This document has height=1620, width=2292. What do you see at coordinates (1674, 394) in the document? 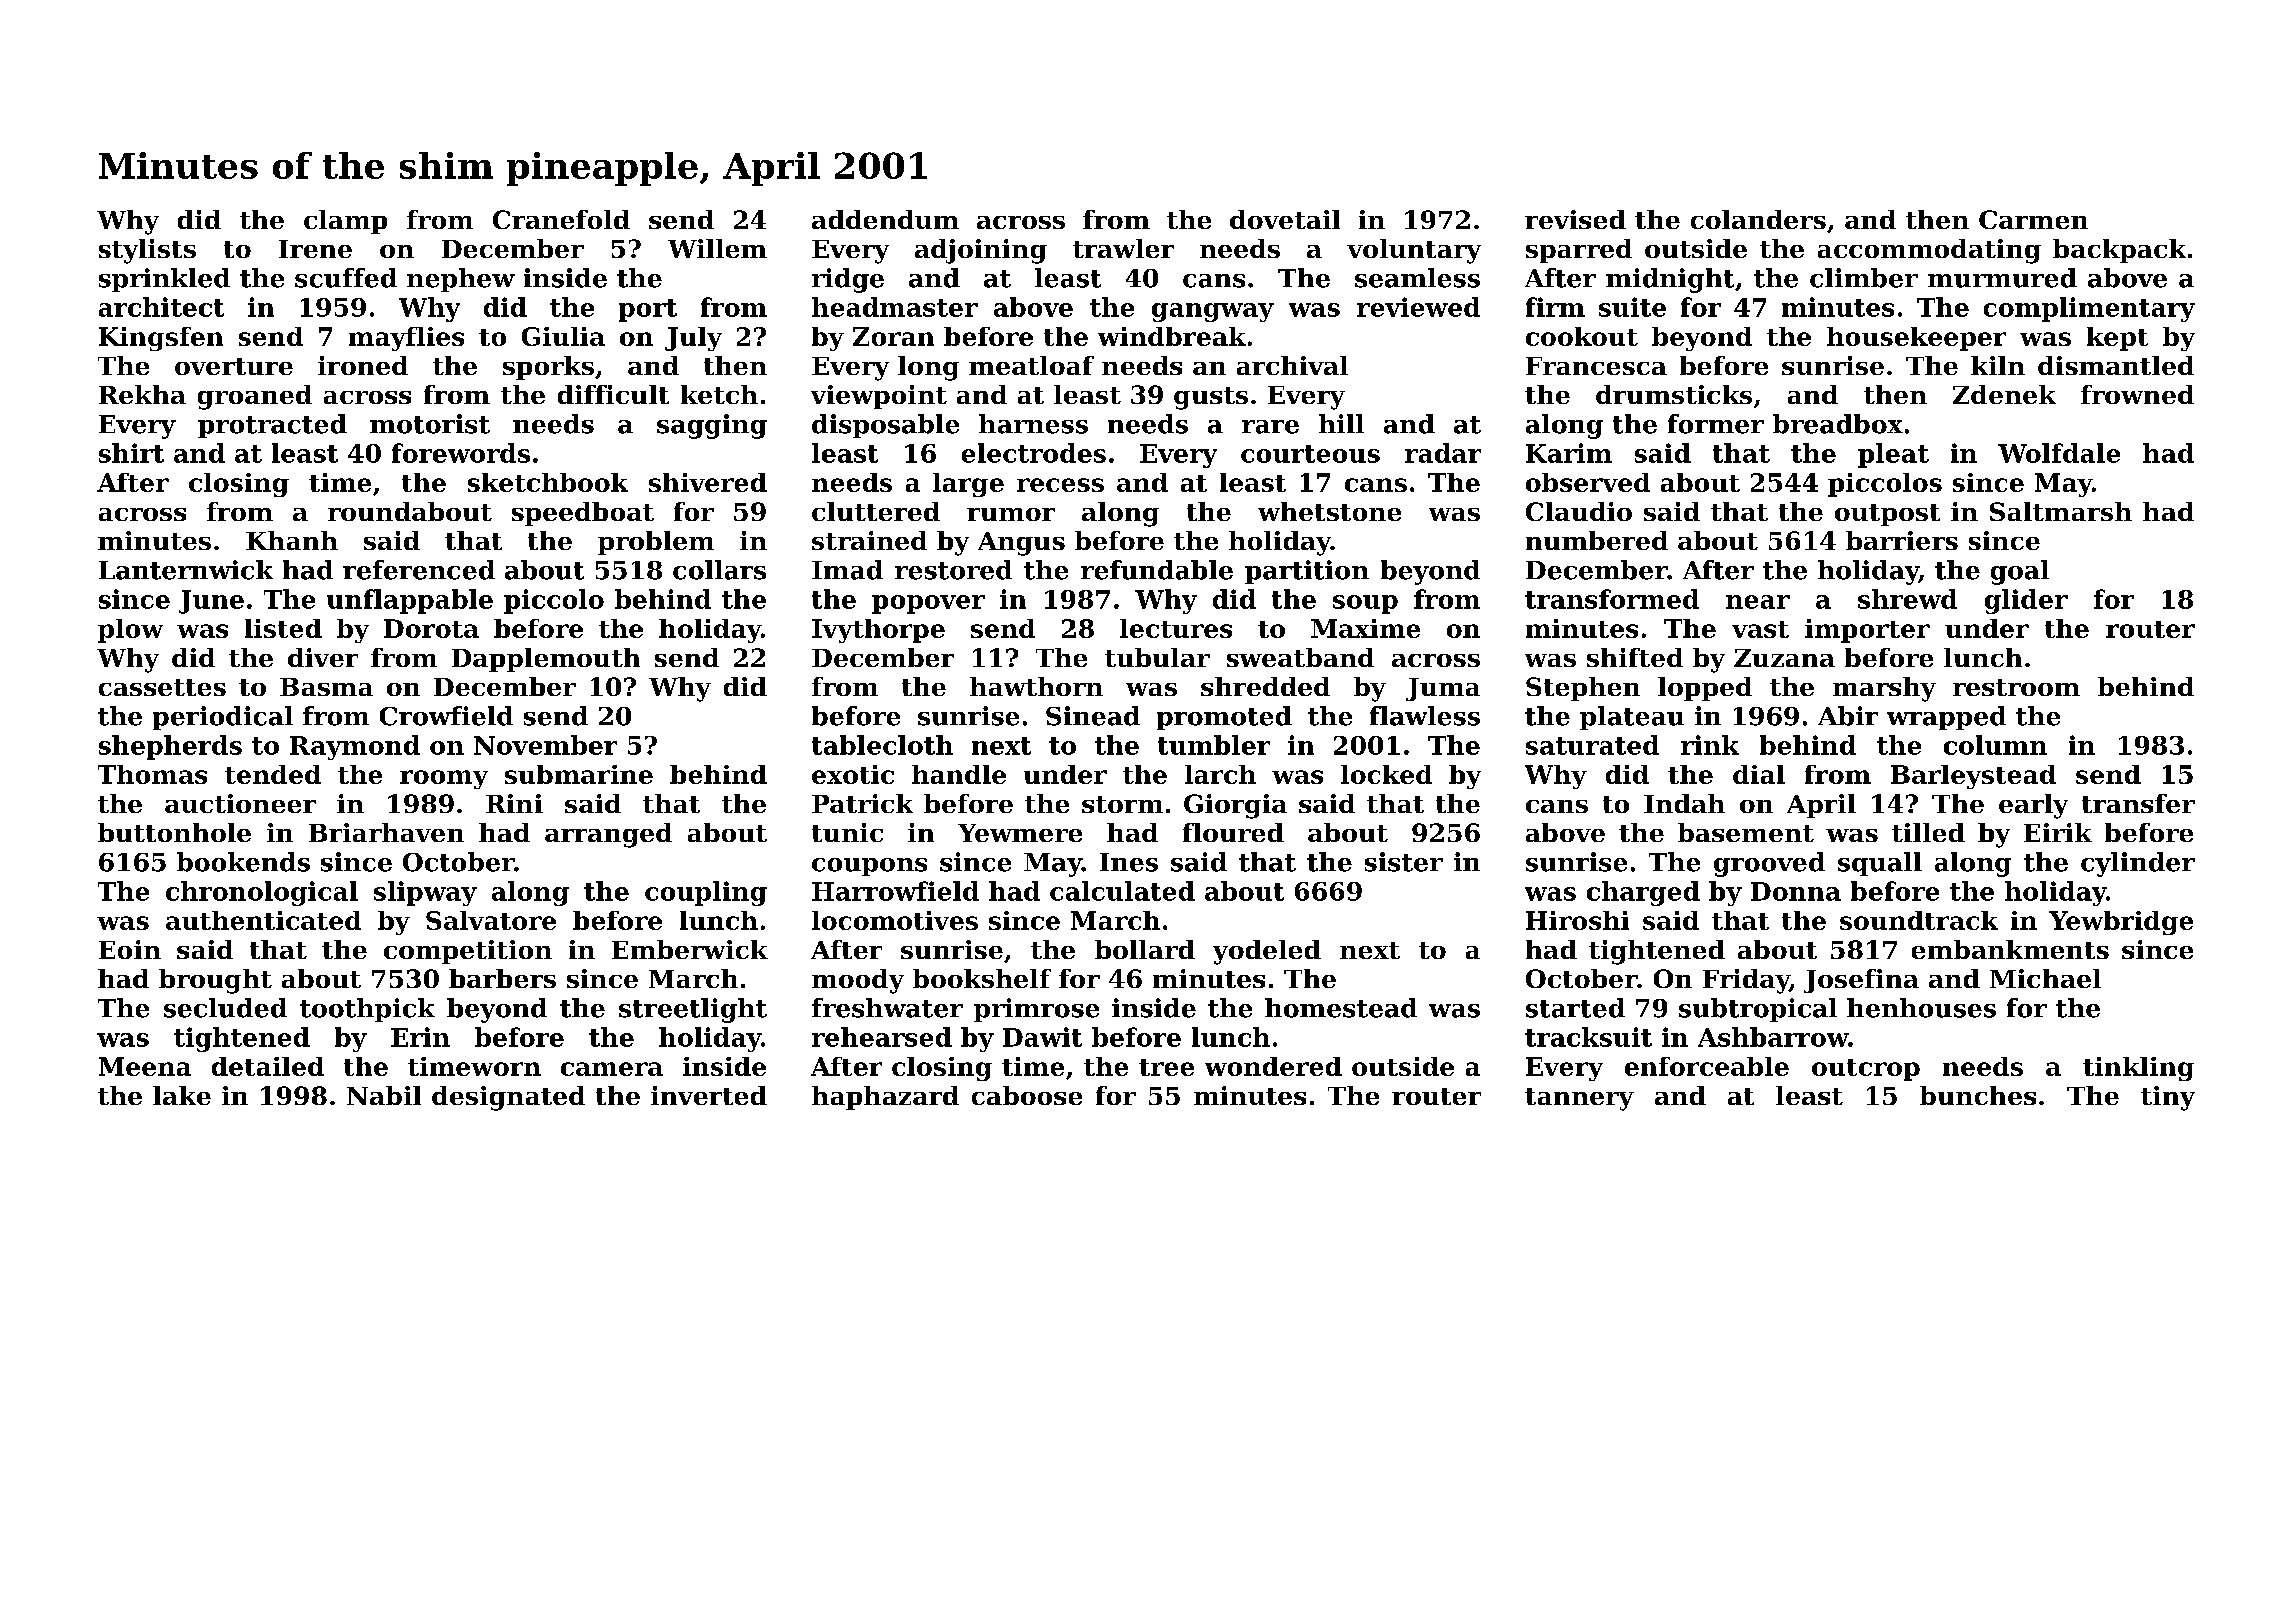
I see `drumsticks` at bounding box center [1674, 394].
